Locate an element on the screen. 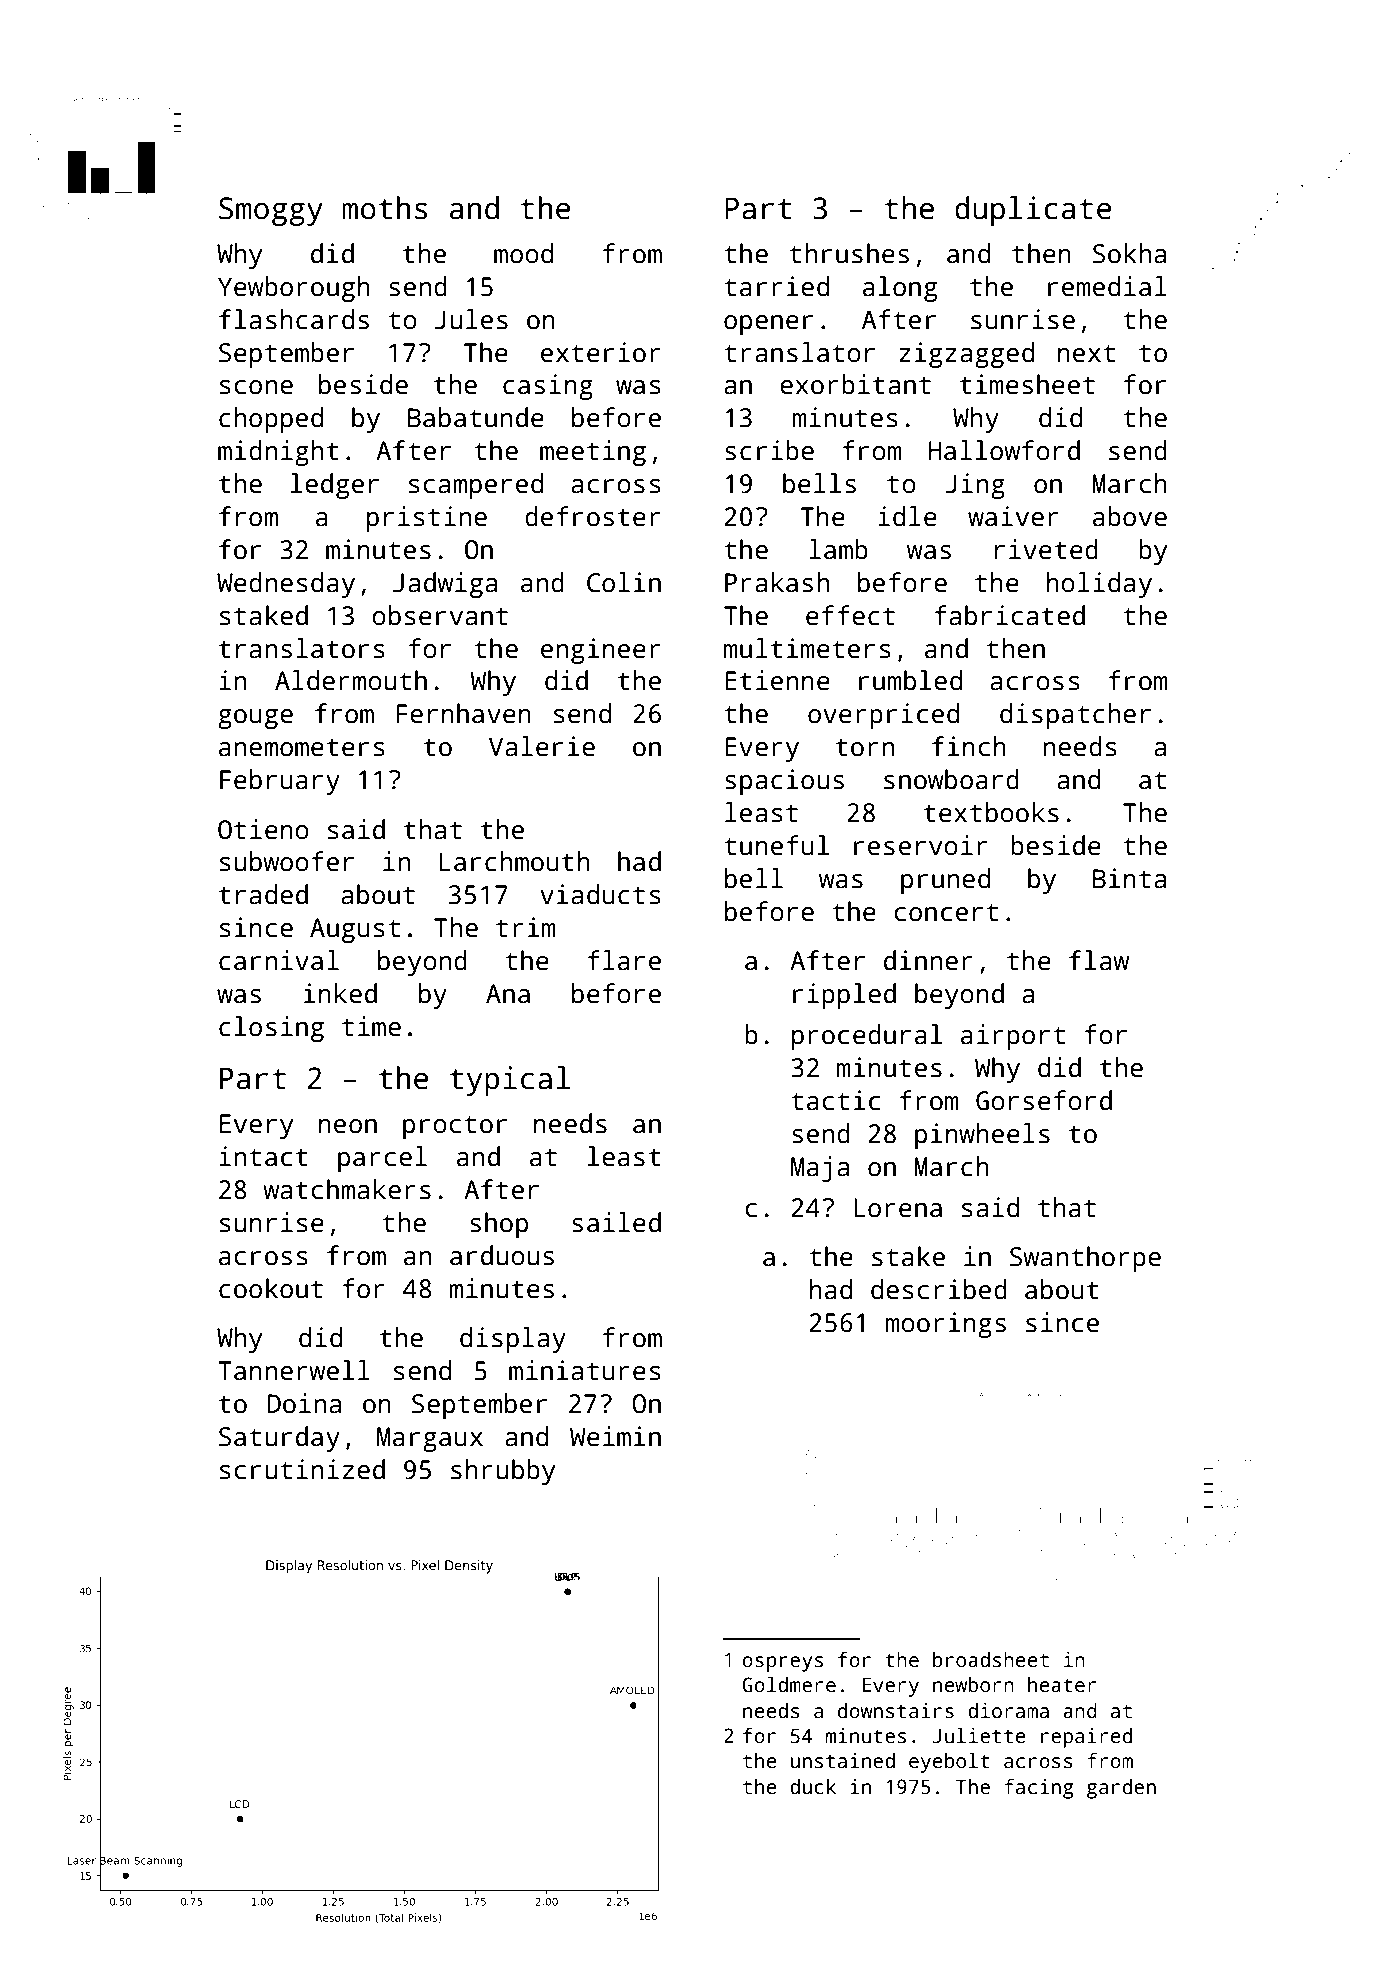 The image size is (1386, 1969). viaducts is located at coordinates (600, 894).
